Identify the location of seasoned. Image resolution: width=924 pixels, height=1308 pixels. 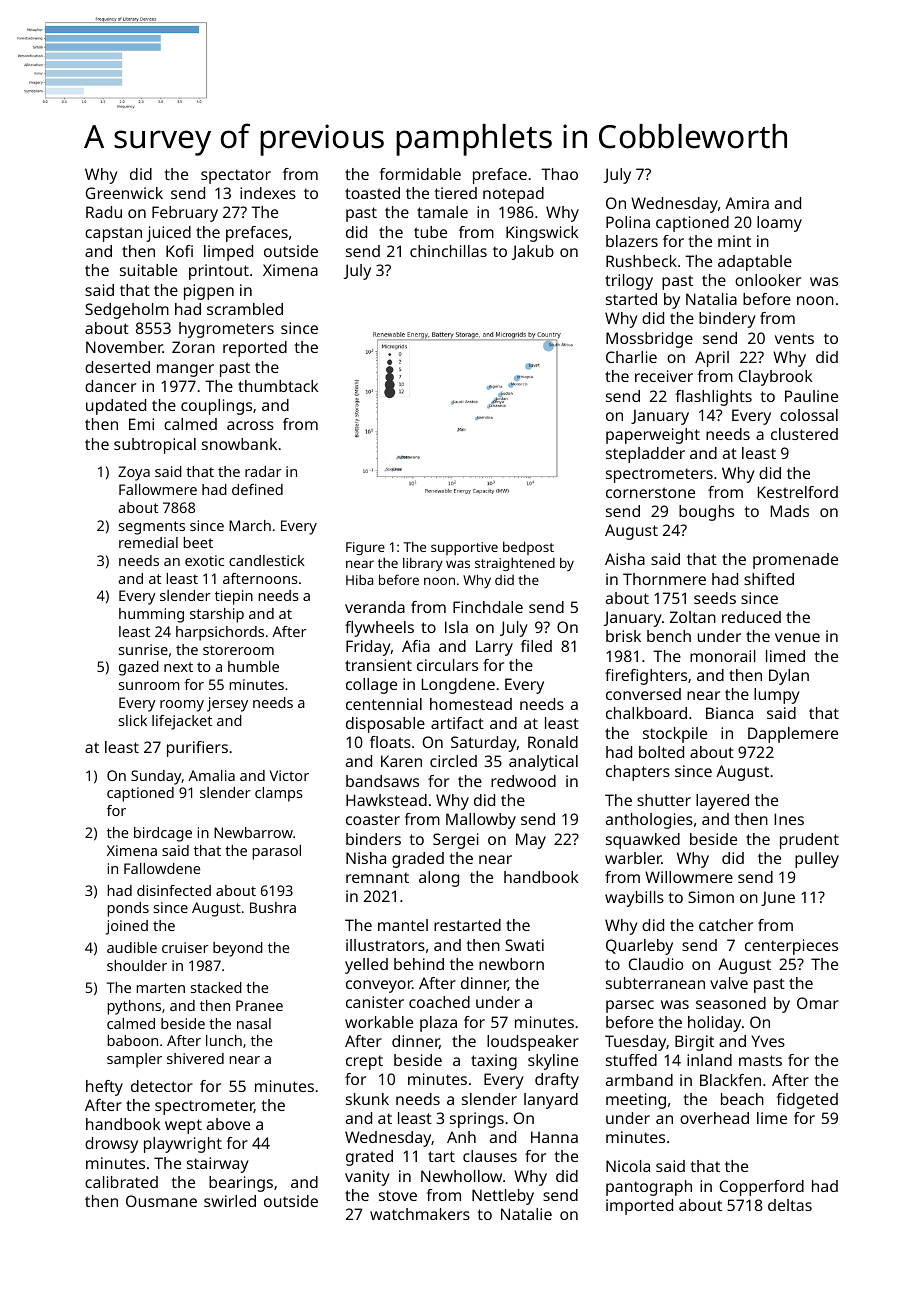
(731, 1003).
